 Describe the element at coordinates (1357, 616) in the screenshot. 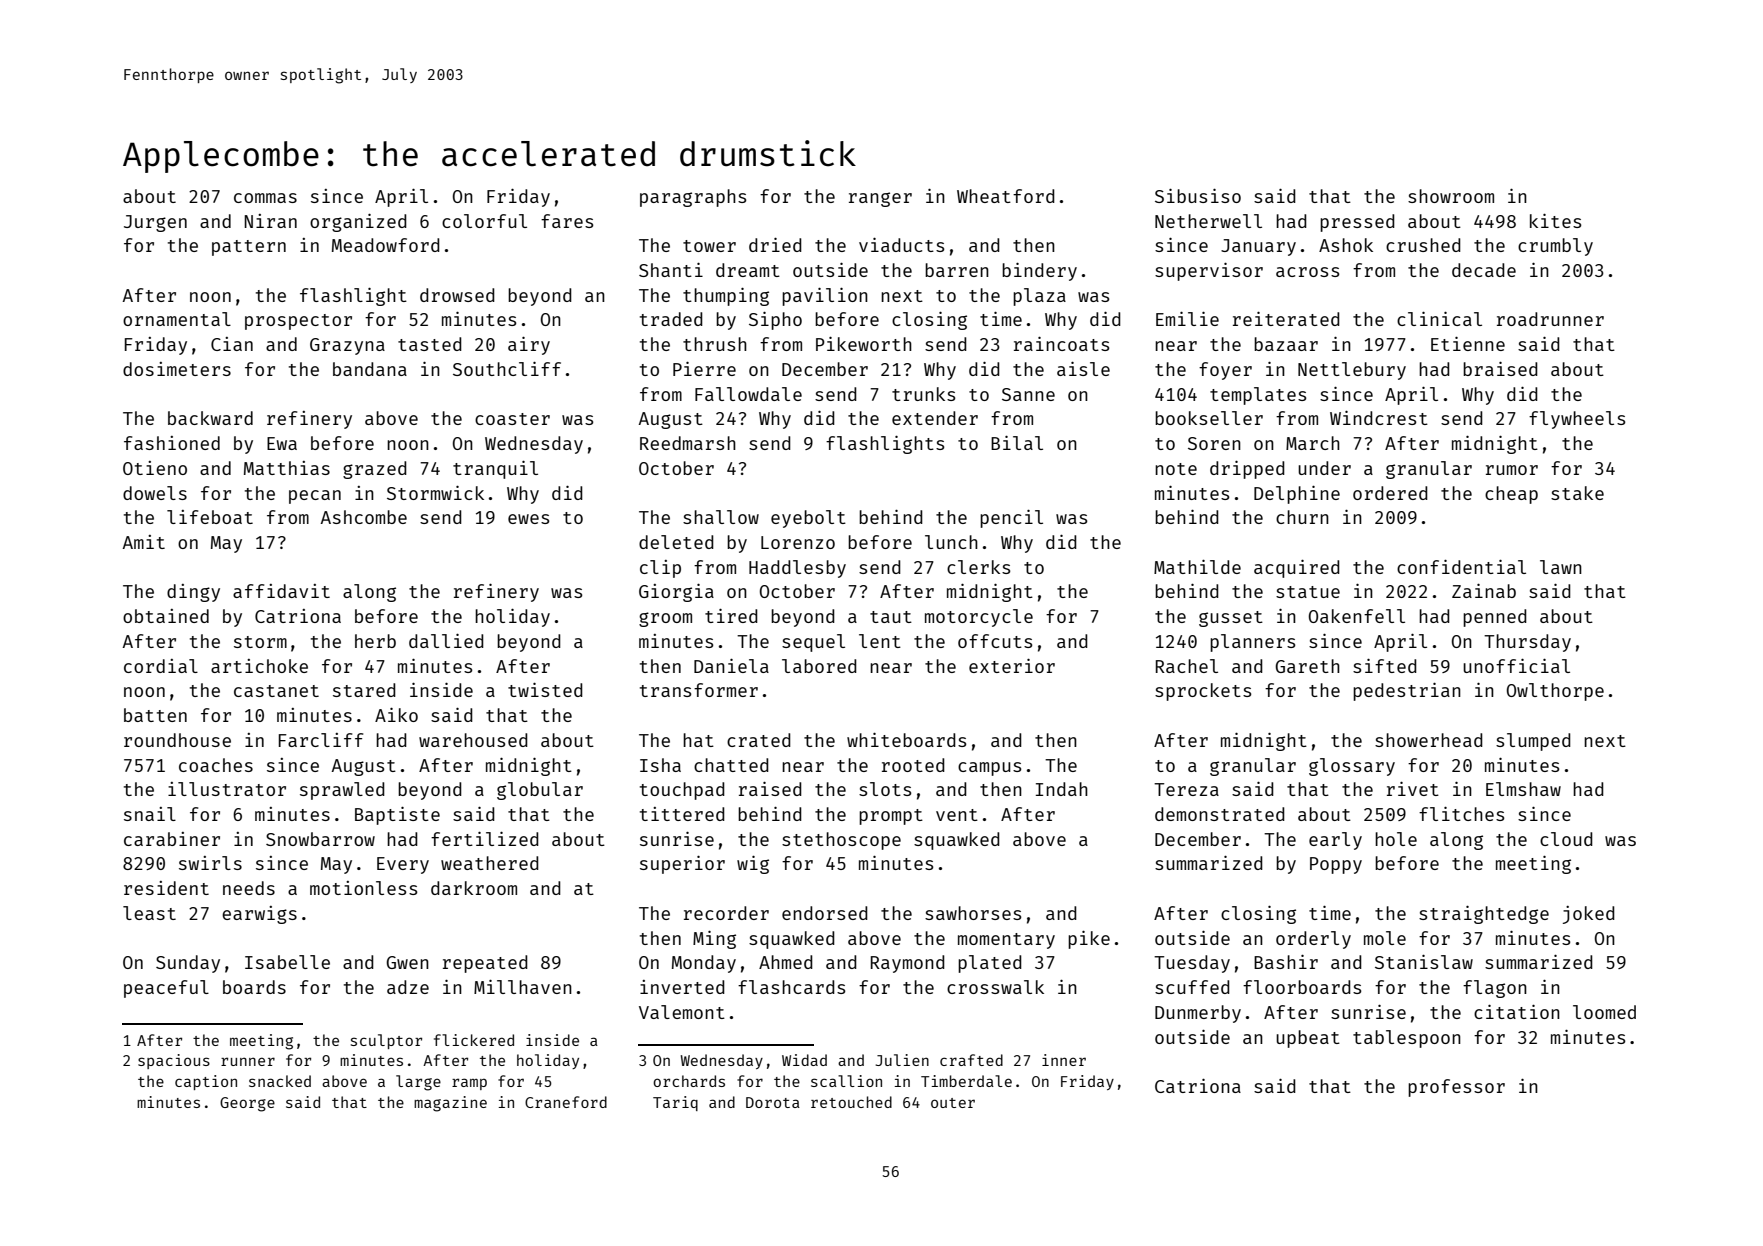

I see `Oakenfell` at that location.
